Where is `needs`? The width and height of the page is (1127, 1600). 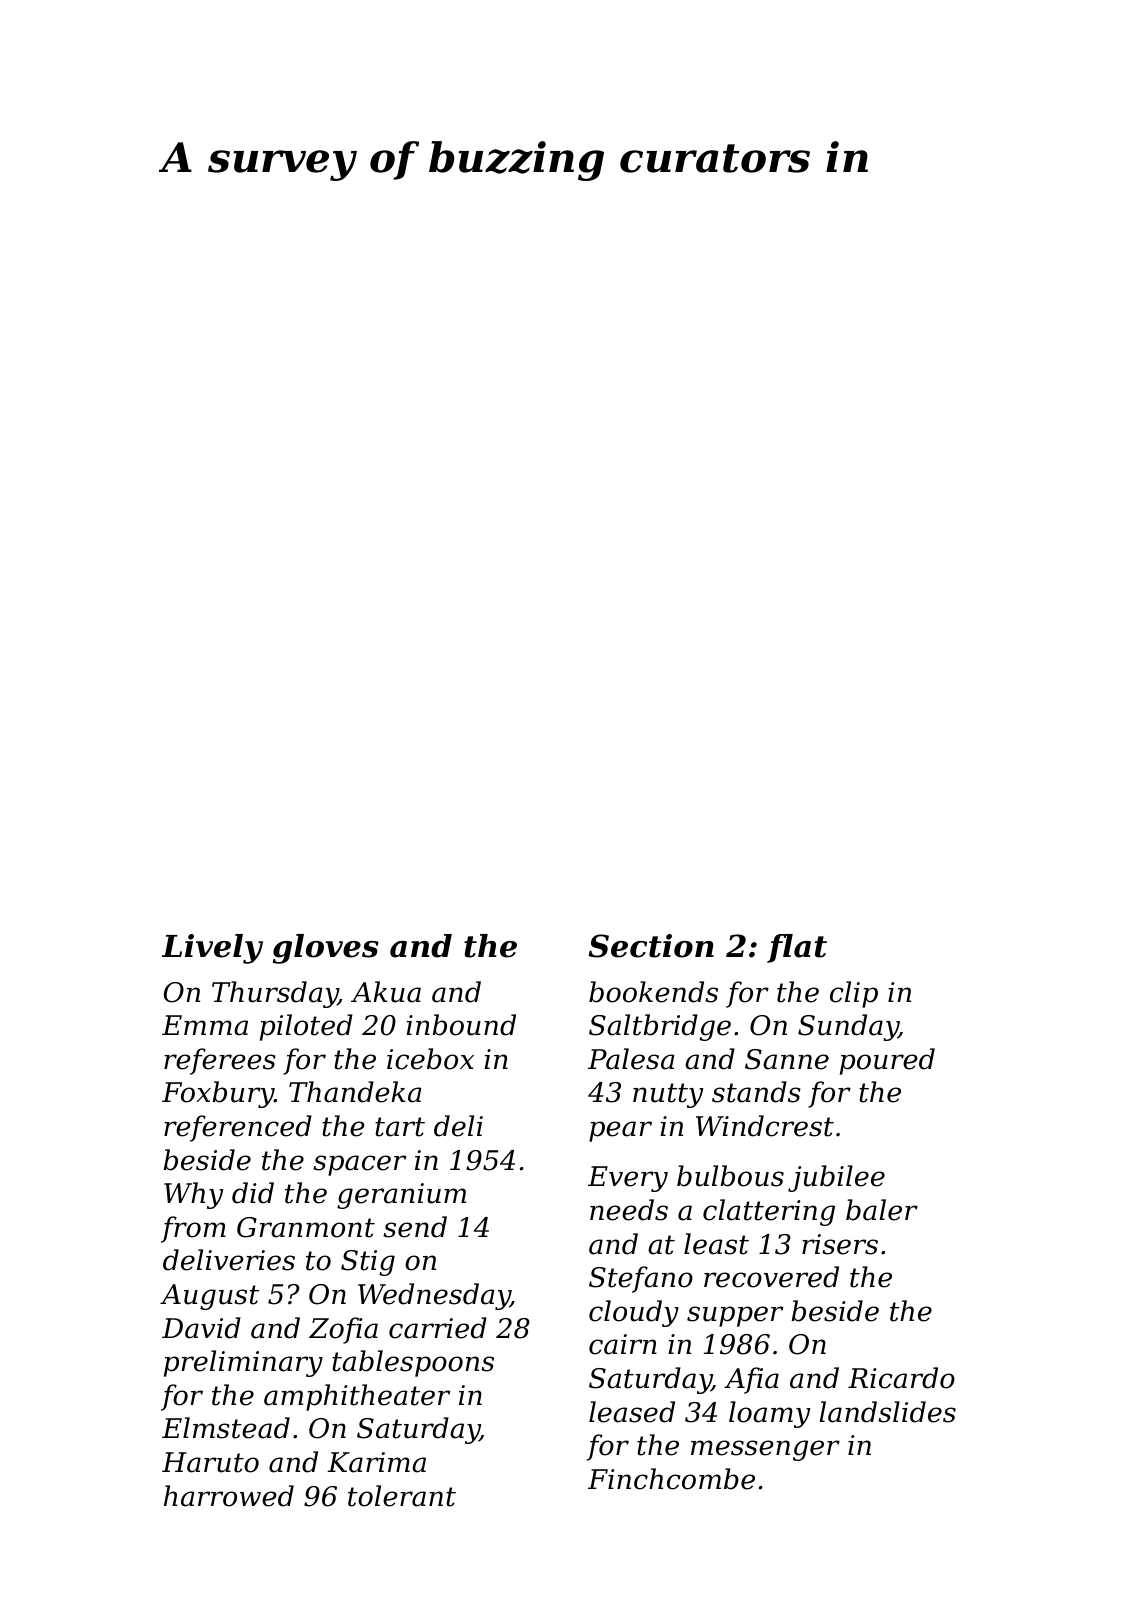 needs is located at coordinates (629, 1210).
